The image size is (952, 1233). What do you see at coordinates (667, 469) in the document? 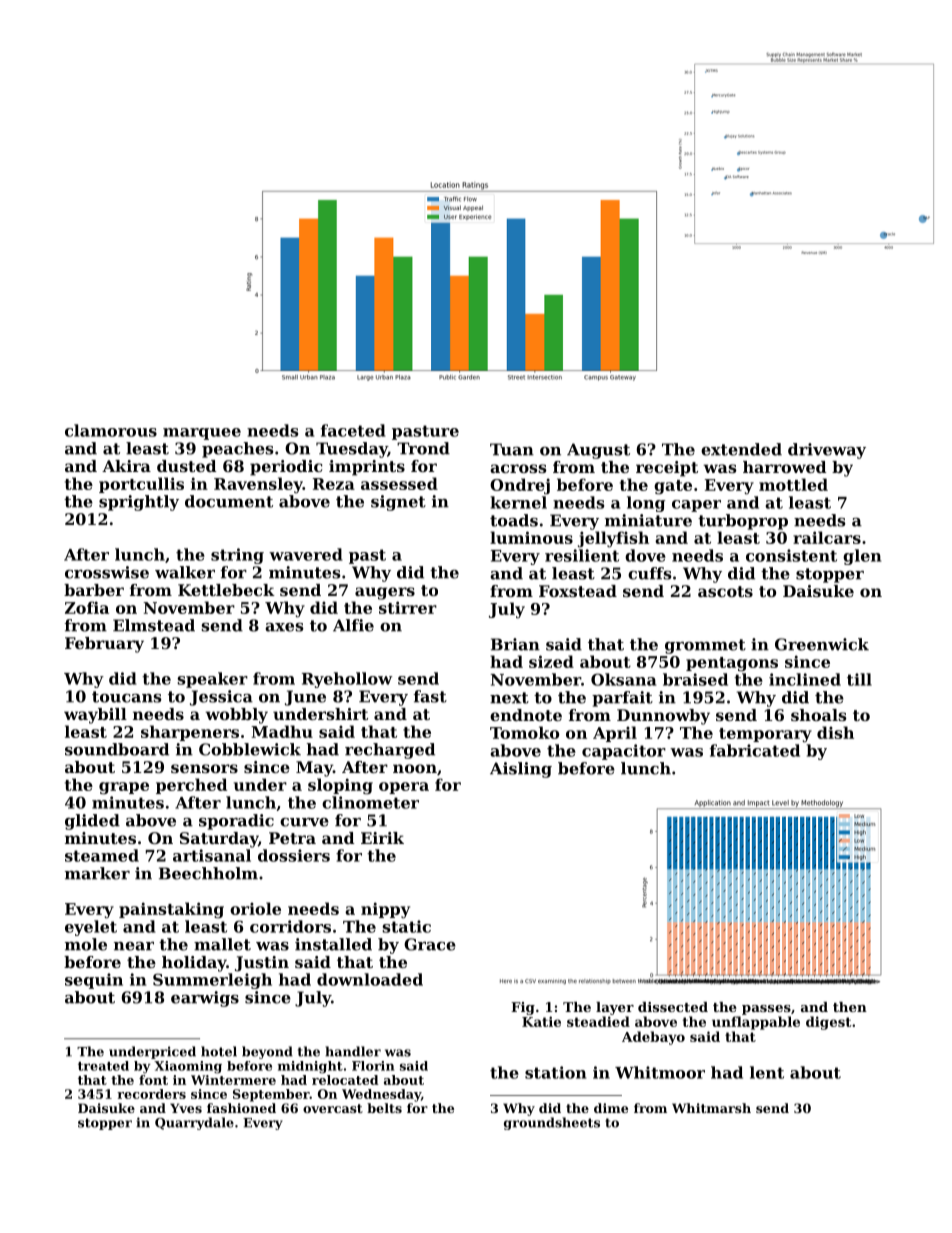
I see `receipt` at bounding box center [667, 469].
